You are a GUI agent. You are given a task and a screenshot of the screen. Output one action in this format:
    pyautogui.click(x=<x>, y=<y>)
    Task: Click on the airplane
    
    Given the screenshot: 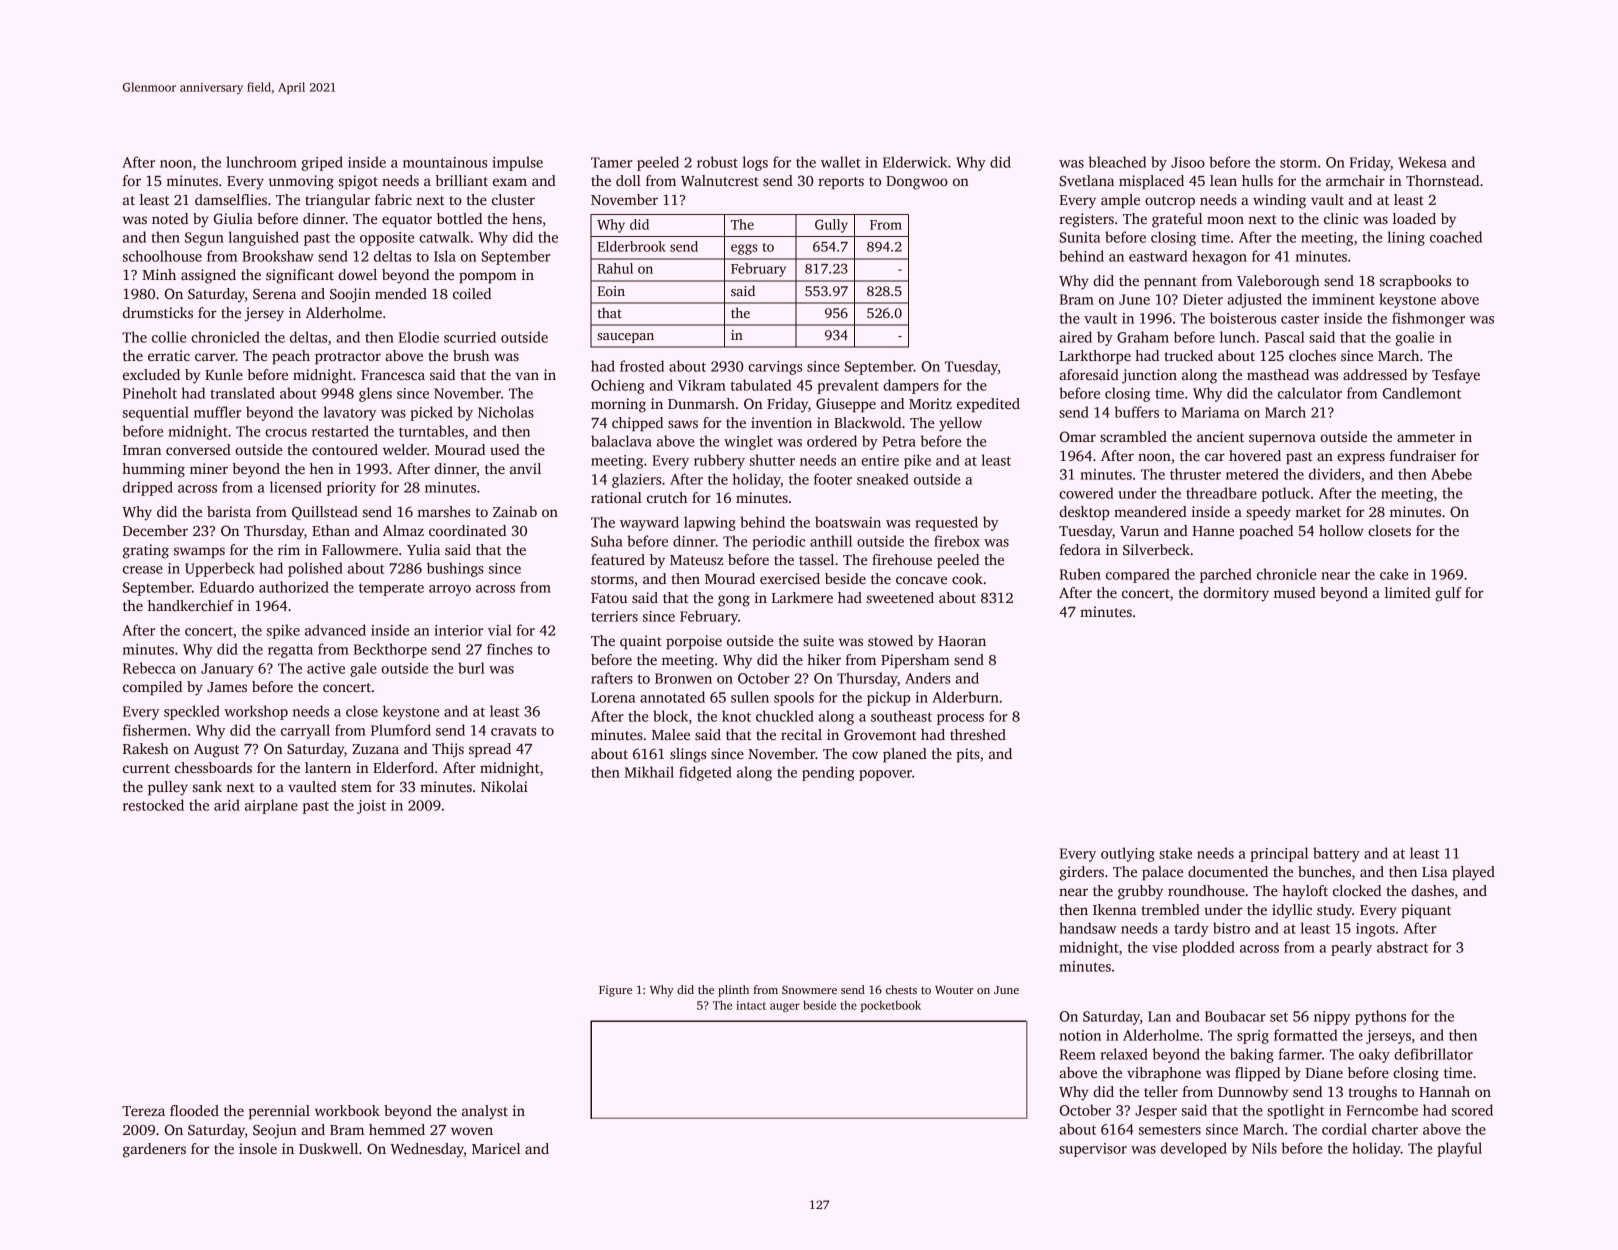 What is the action you would take?
    pyautogui.click(x=271, y=806)
